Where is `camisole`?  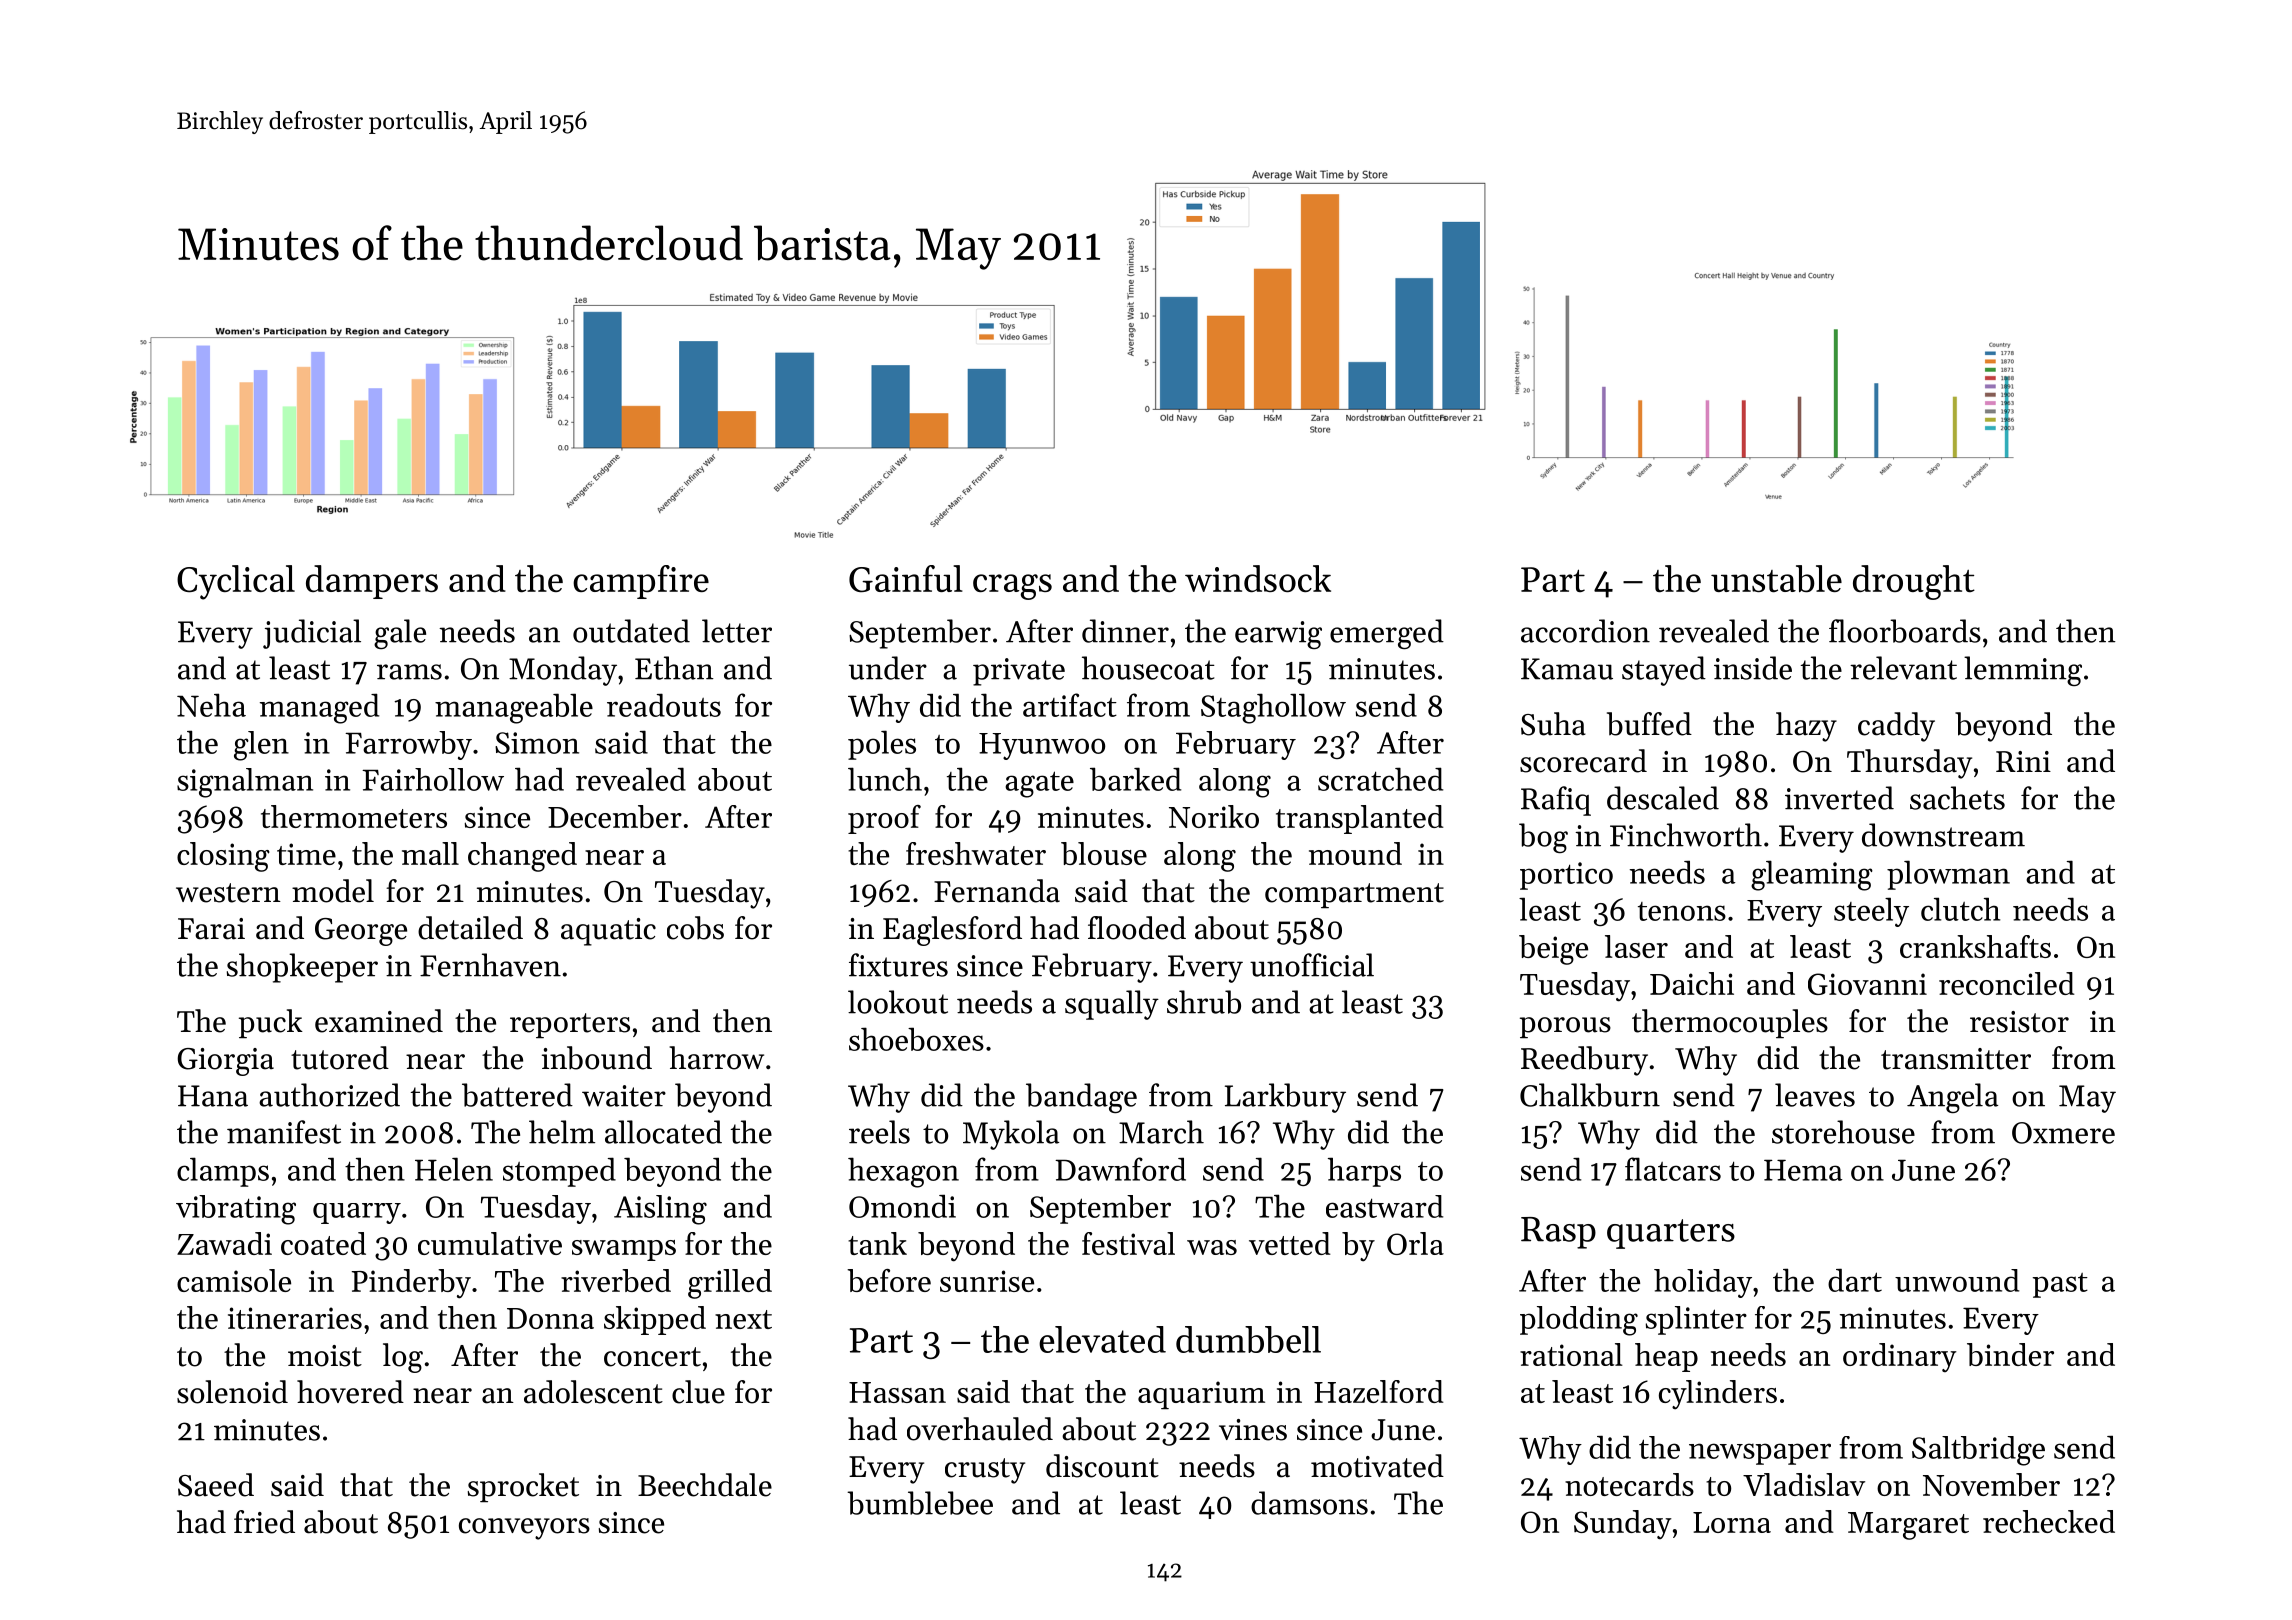
camisole is located at coordinates (234, 1280).
